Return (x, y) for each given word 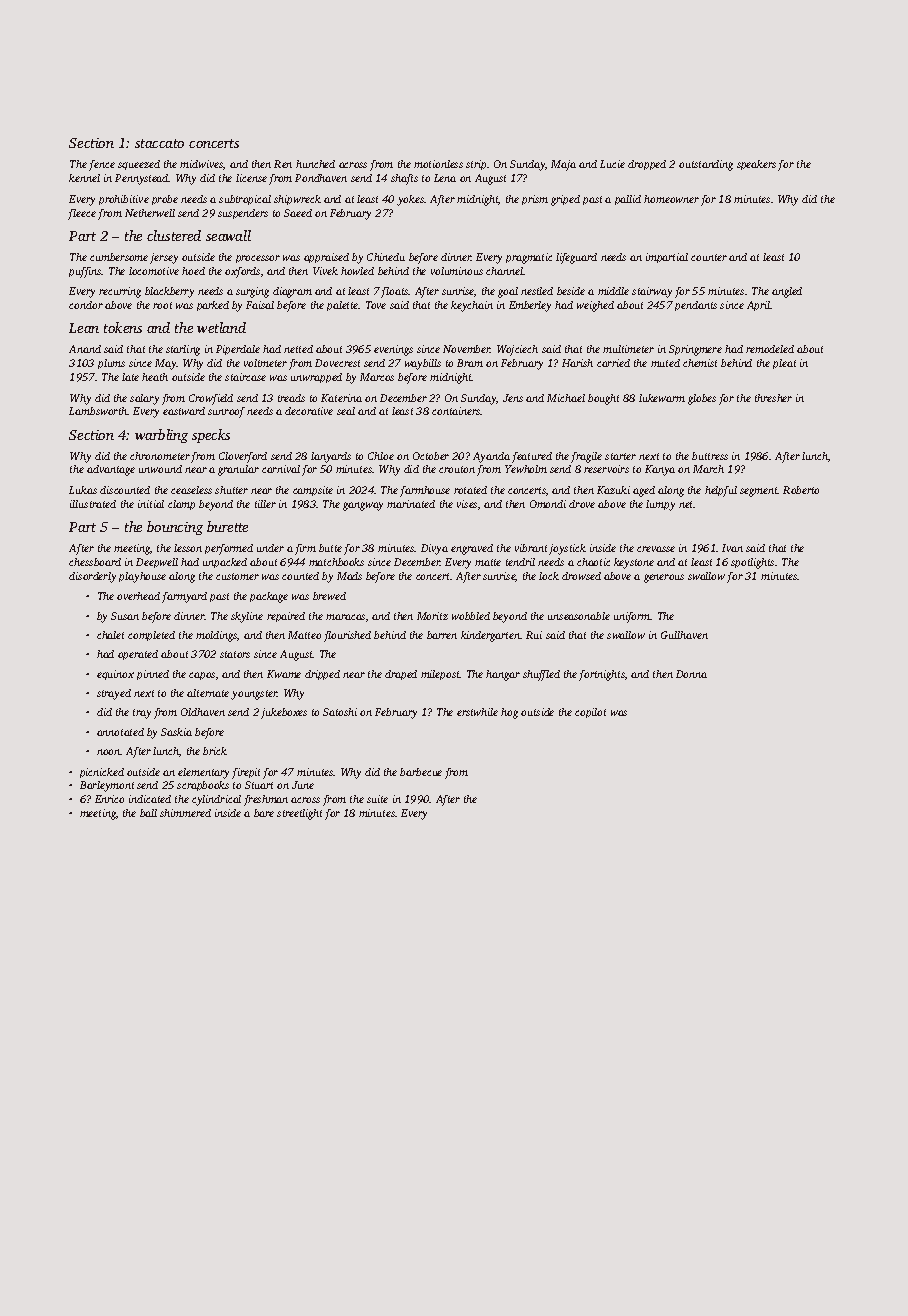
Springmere (695, 350)
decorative (309, 411)
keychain (472, 306)
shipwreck (297, 200)
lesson (188, 548)
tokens (123, 327)
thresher (773, 398)
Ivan (732, 548)
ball (148, 813)
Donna (691, 674)
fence (102, 165)
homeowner (671, 199)
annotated (120, 732)
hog (509, 713)
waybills (423, 364)
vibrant (531, 548)
